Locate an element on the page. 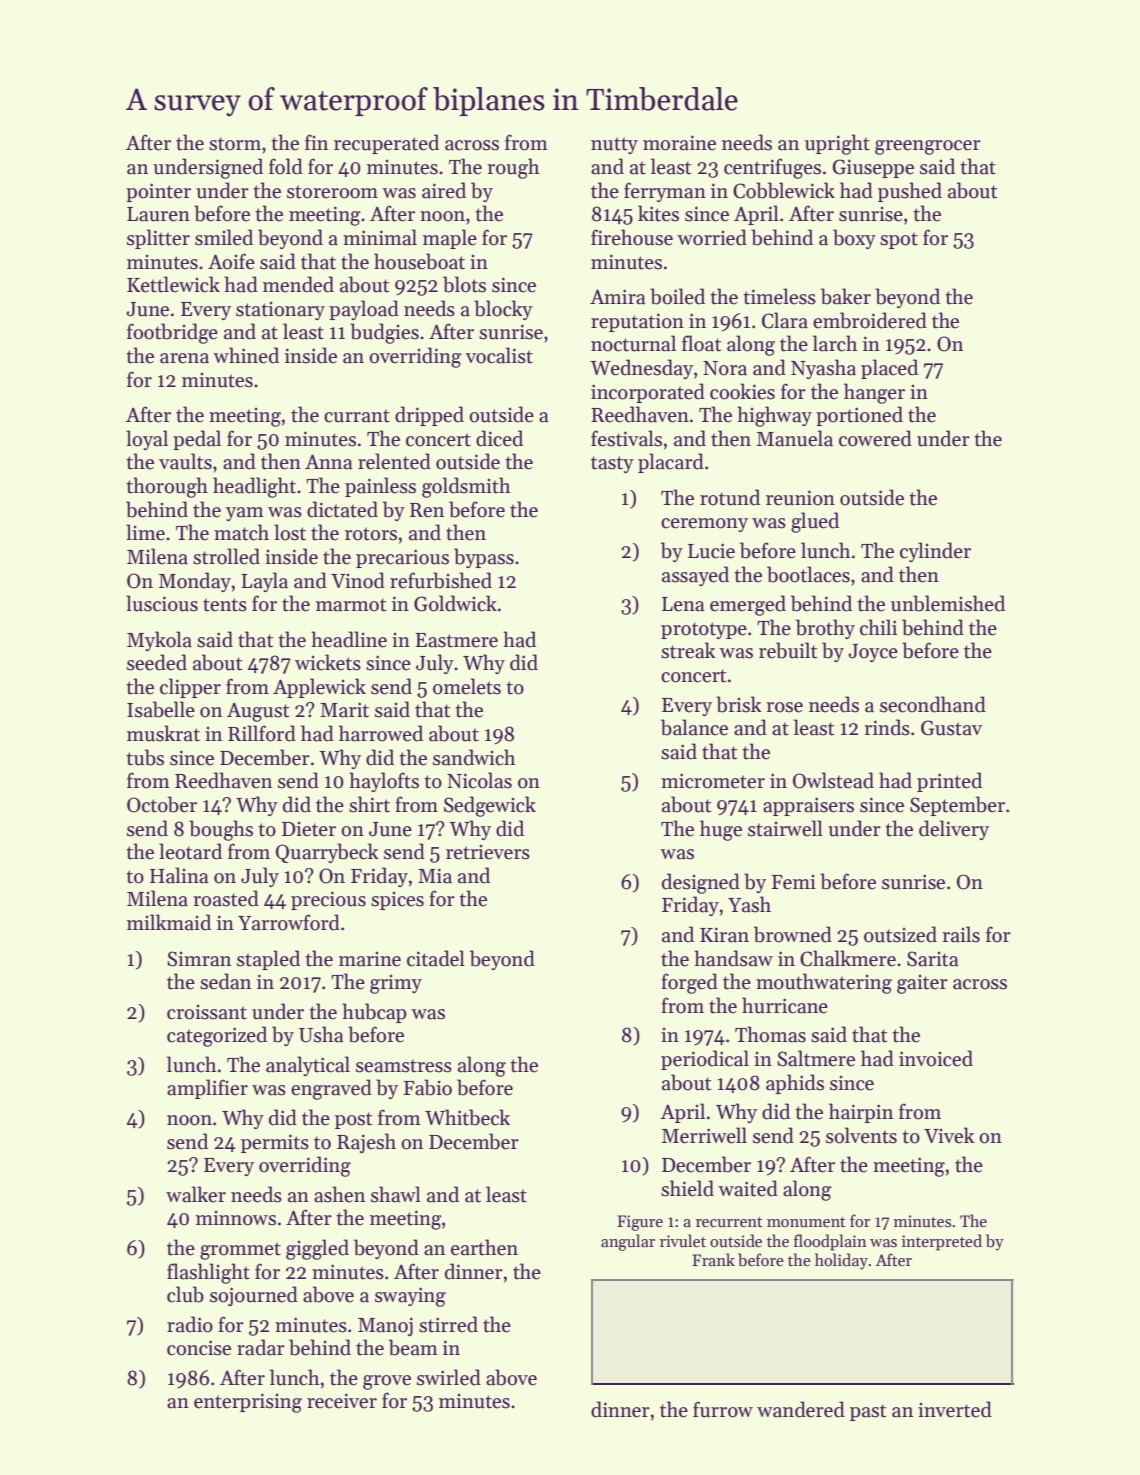 Image resolution: width=1140 pixels, height=1475 pixels. spot is located at coordinates (899, 240).
